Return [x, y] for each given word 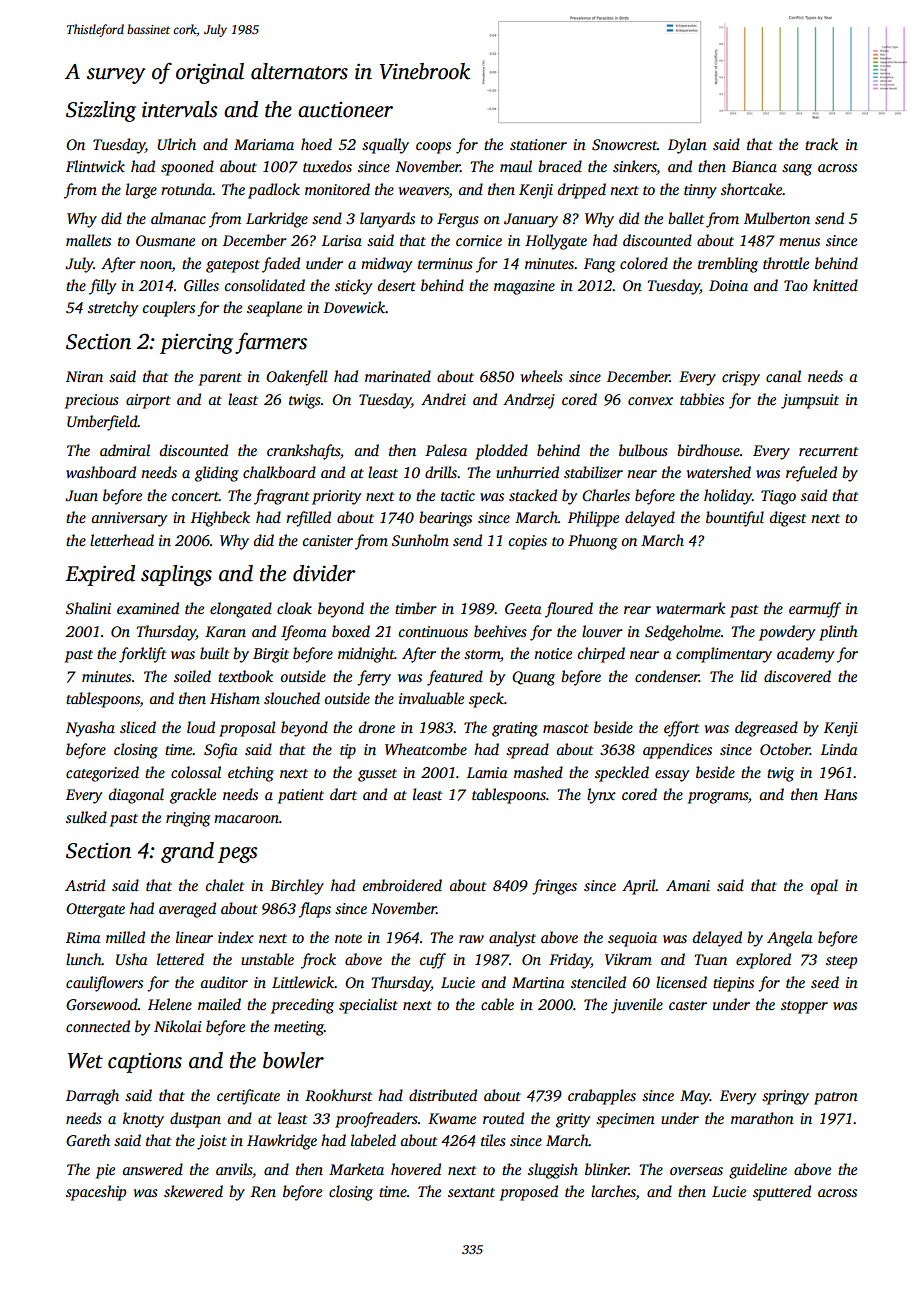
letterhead [122, 540]
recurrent [828, 451]
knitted [835, 285]
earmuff [815, 610]
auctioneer [345, 110]
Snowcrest [624, 145]
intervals [180, 109]
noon [156, 265]
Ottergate [95, 910]
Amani [688, 885]
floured [569, 610]
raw [471, 939]
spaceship [96, 1193]
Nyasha [90, 729]
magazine [524, 287]
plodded [501, 452]
